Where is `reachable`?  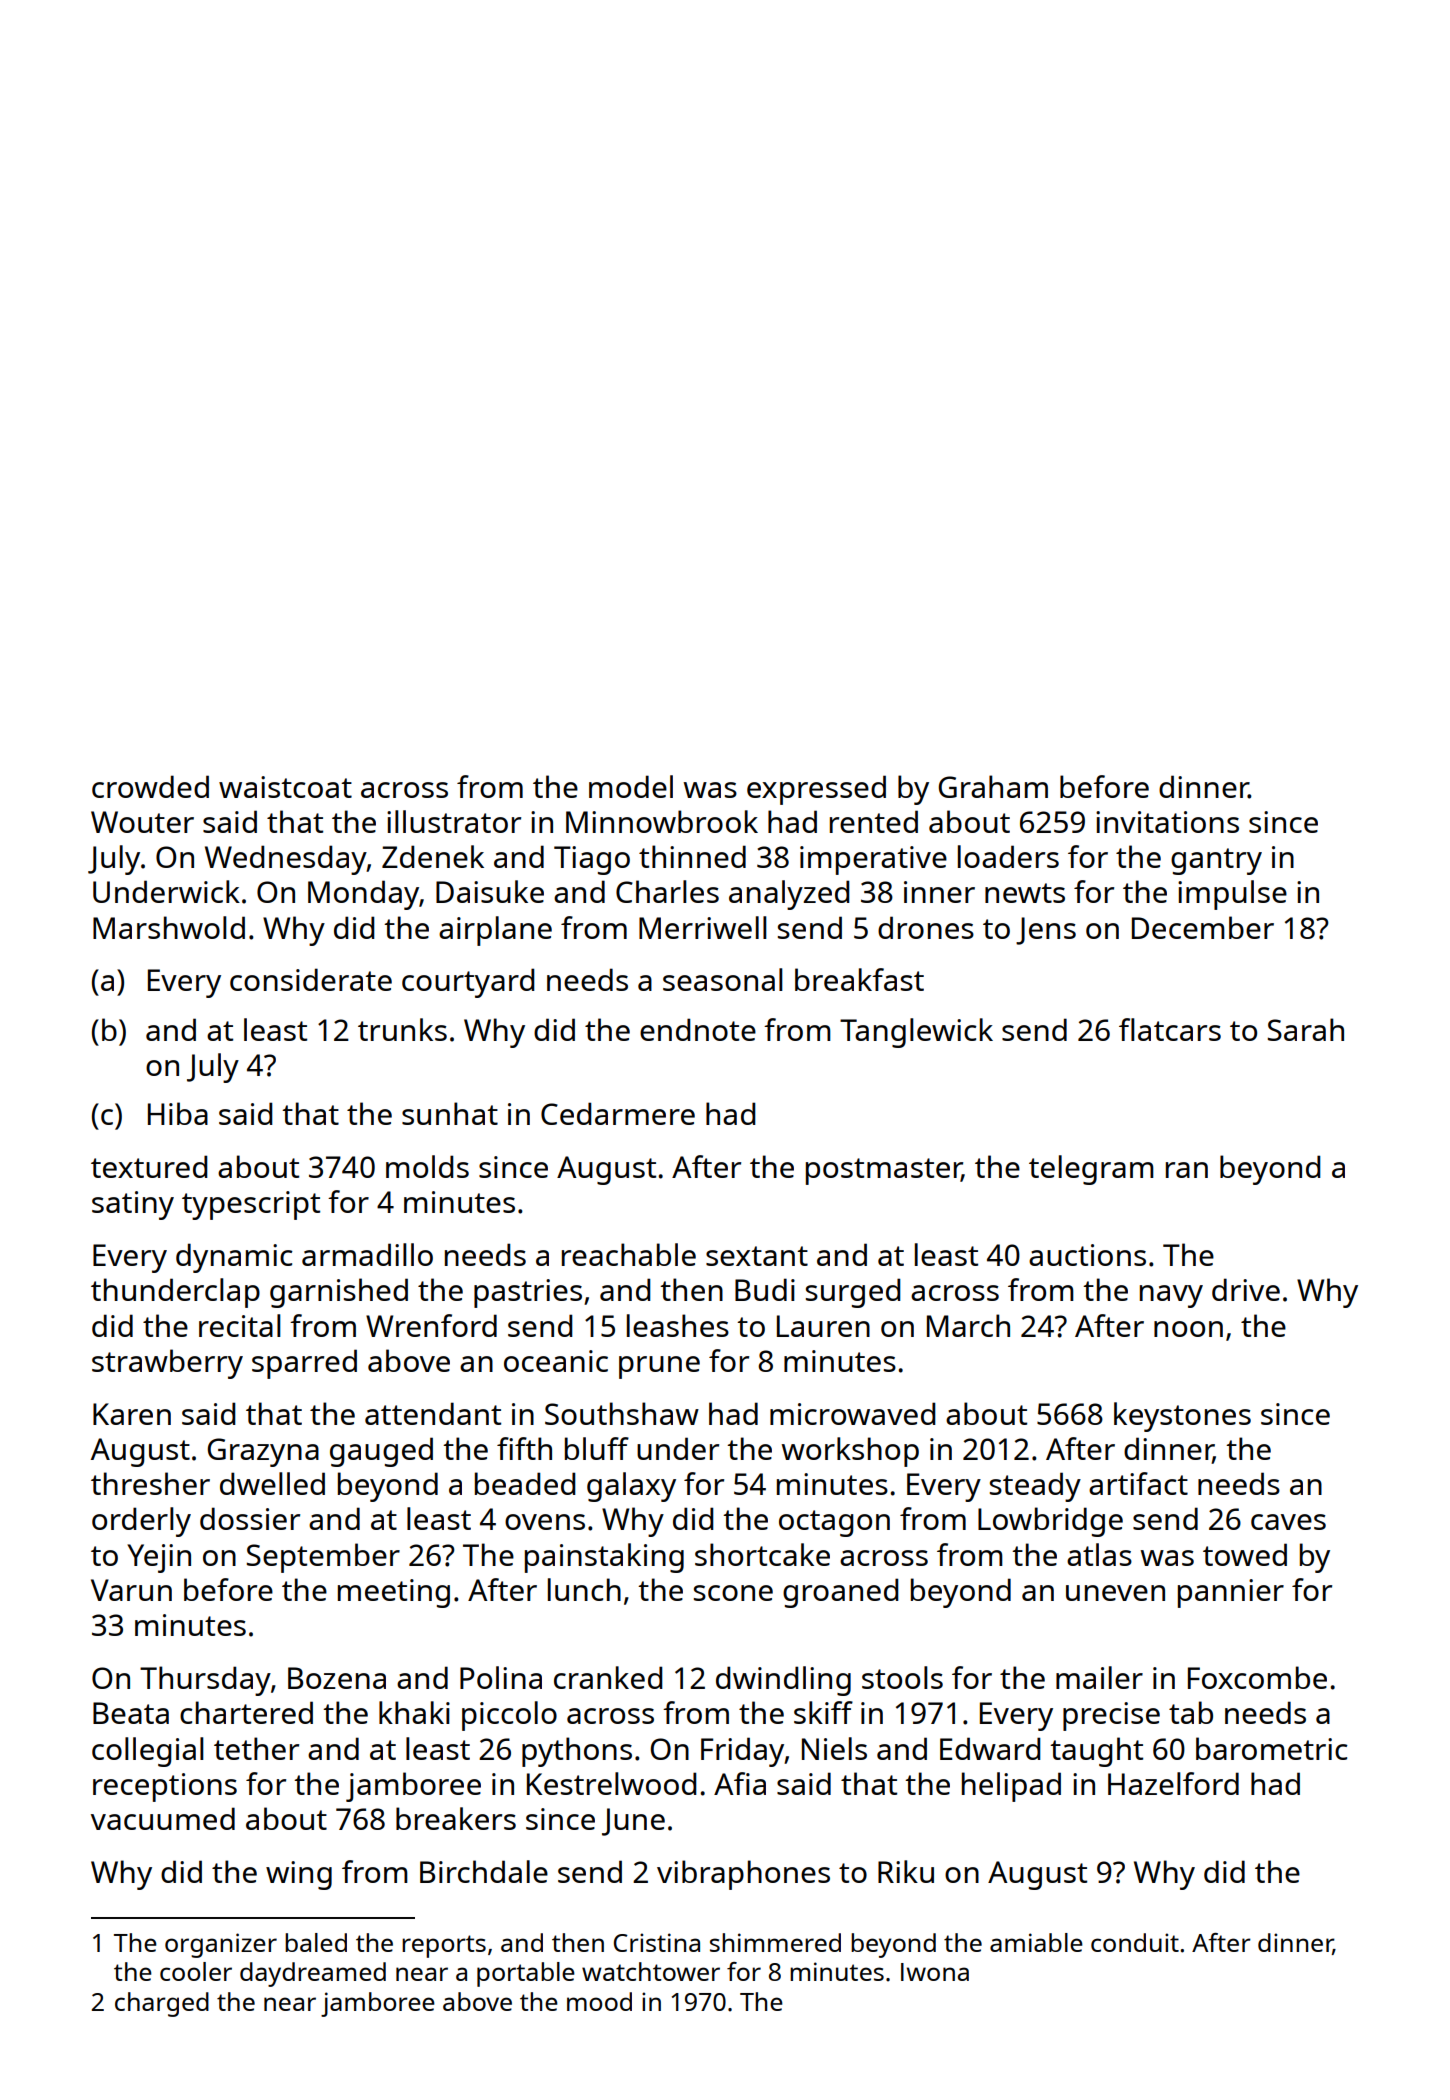
reachable is located at coordinates (629, 1254).
